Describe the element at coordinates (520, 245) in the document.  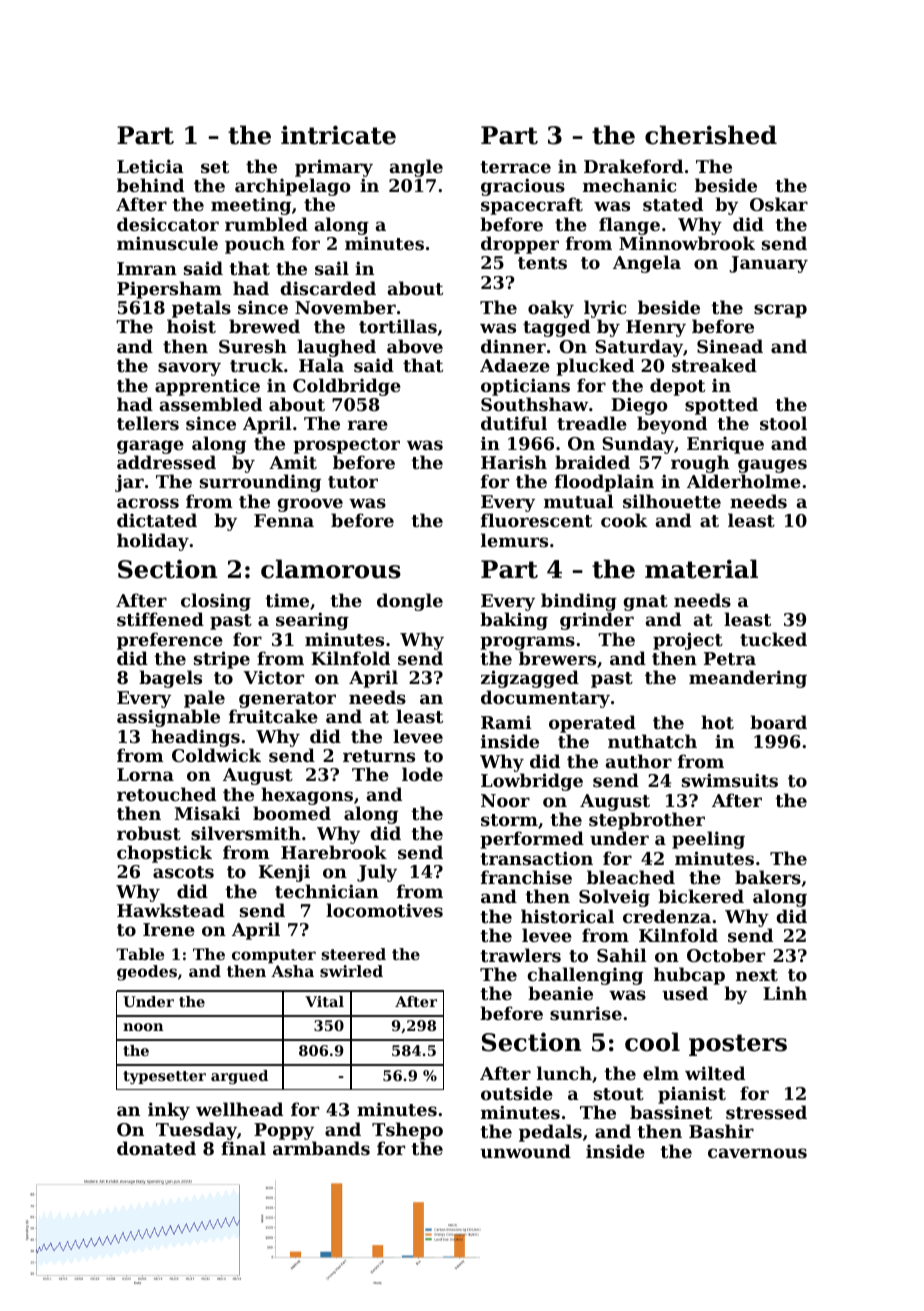
I see `dropper` at that location.
